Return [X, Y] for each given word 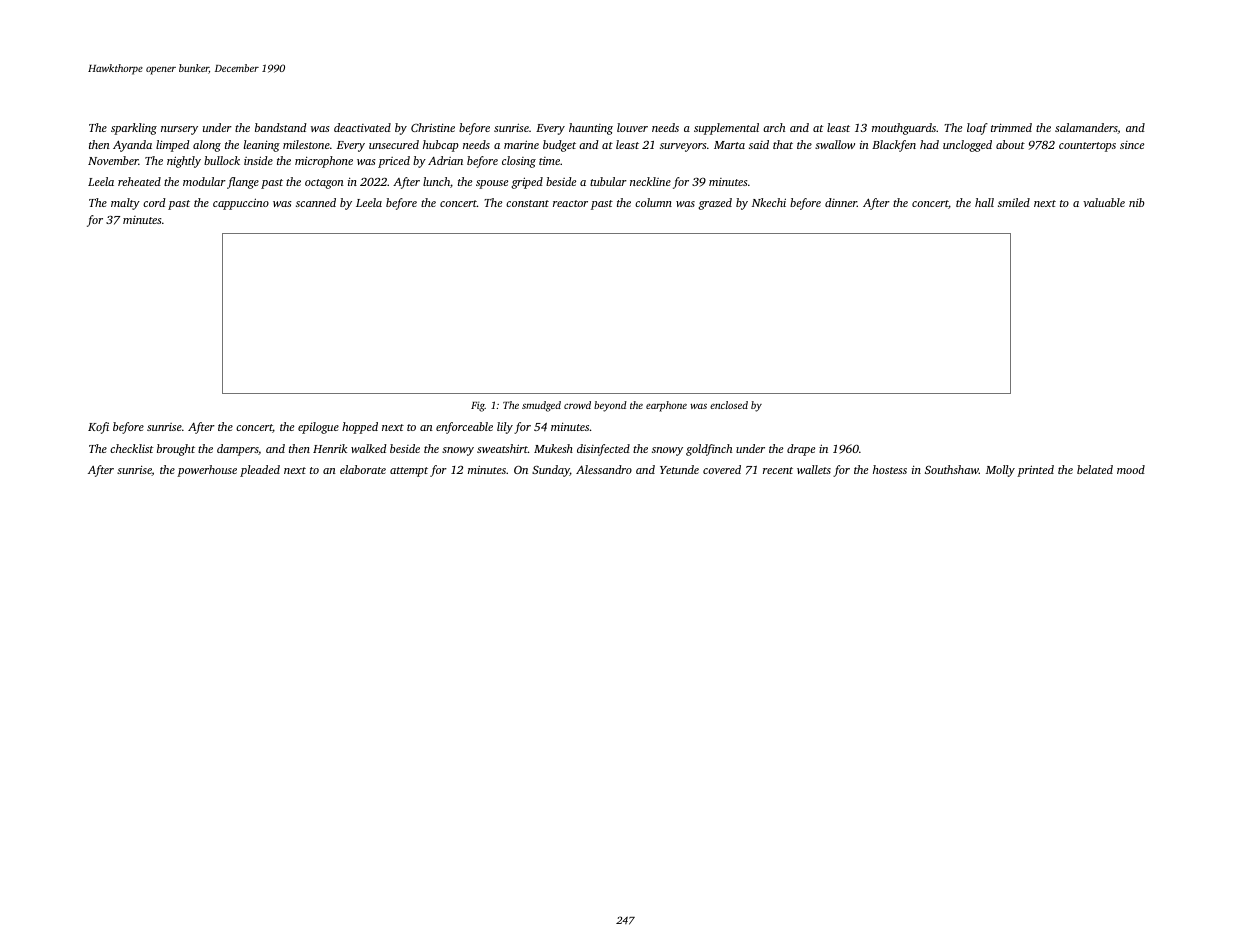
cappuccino [241, 204]
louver [632, 127]
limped [173, 146]
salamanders [1086, 128]
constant [527, 203]
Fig [478, 406]
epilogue [318, 428]
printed [1035, 471]
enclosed [729, 405]
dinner [841, 202]
